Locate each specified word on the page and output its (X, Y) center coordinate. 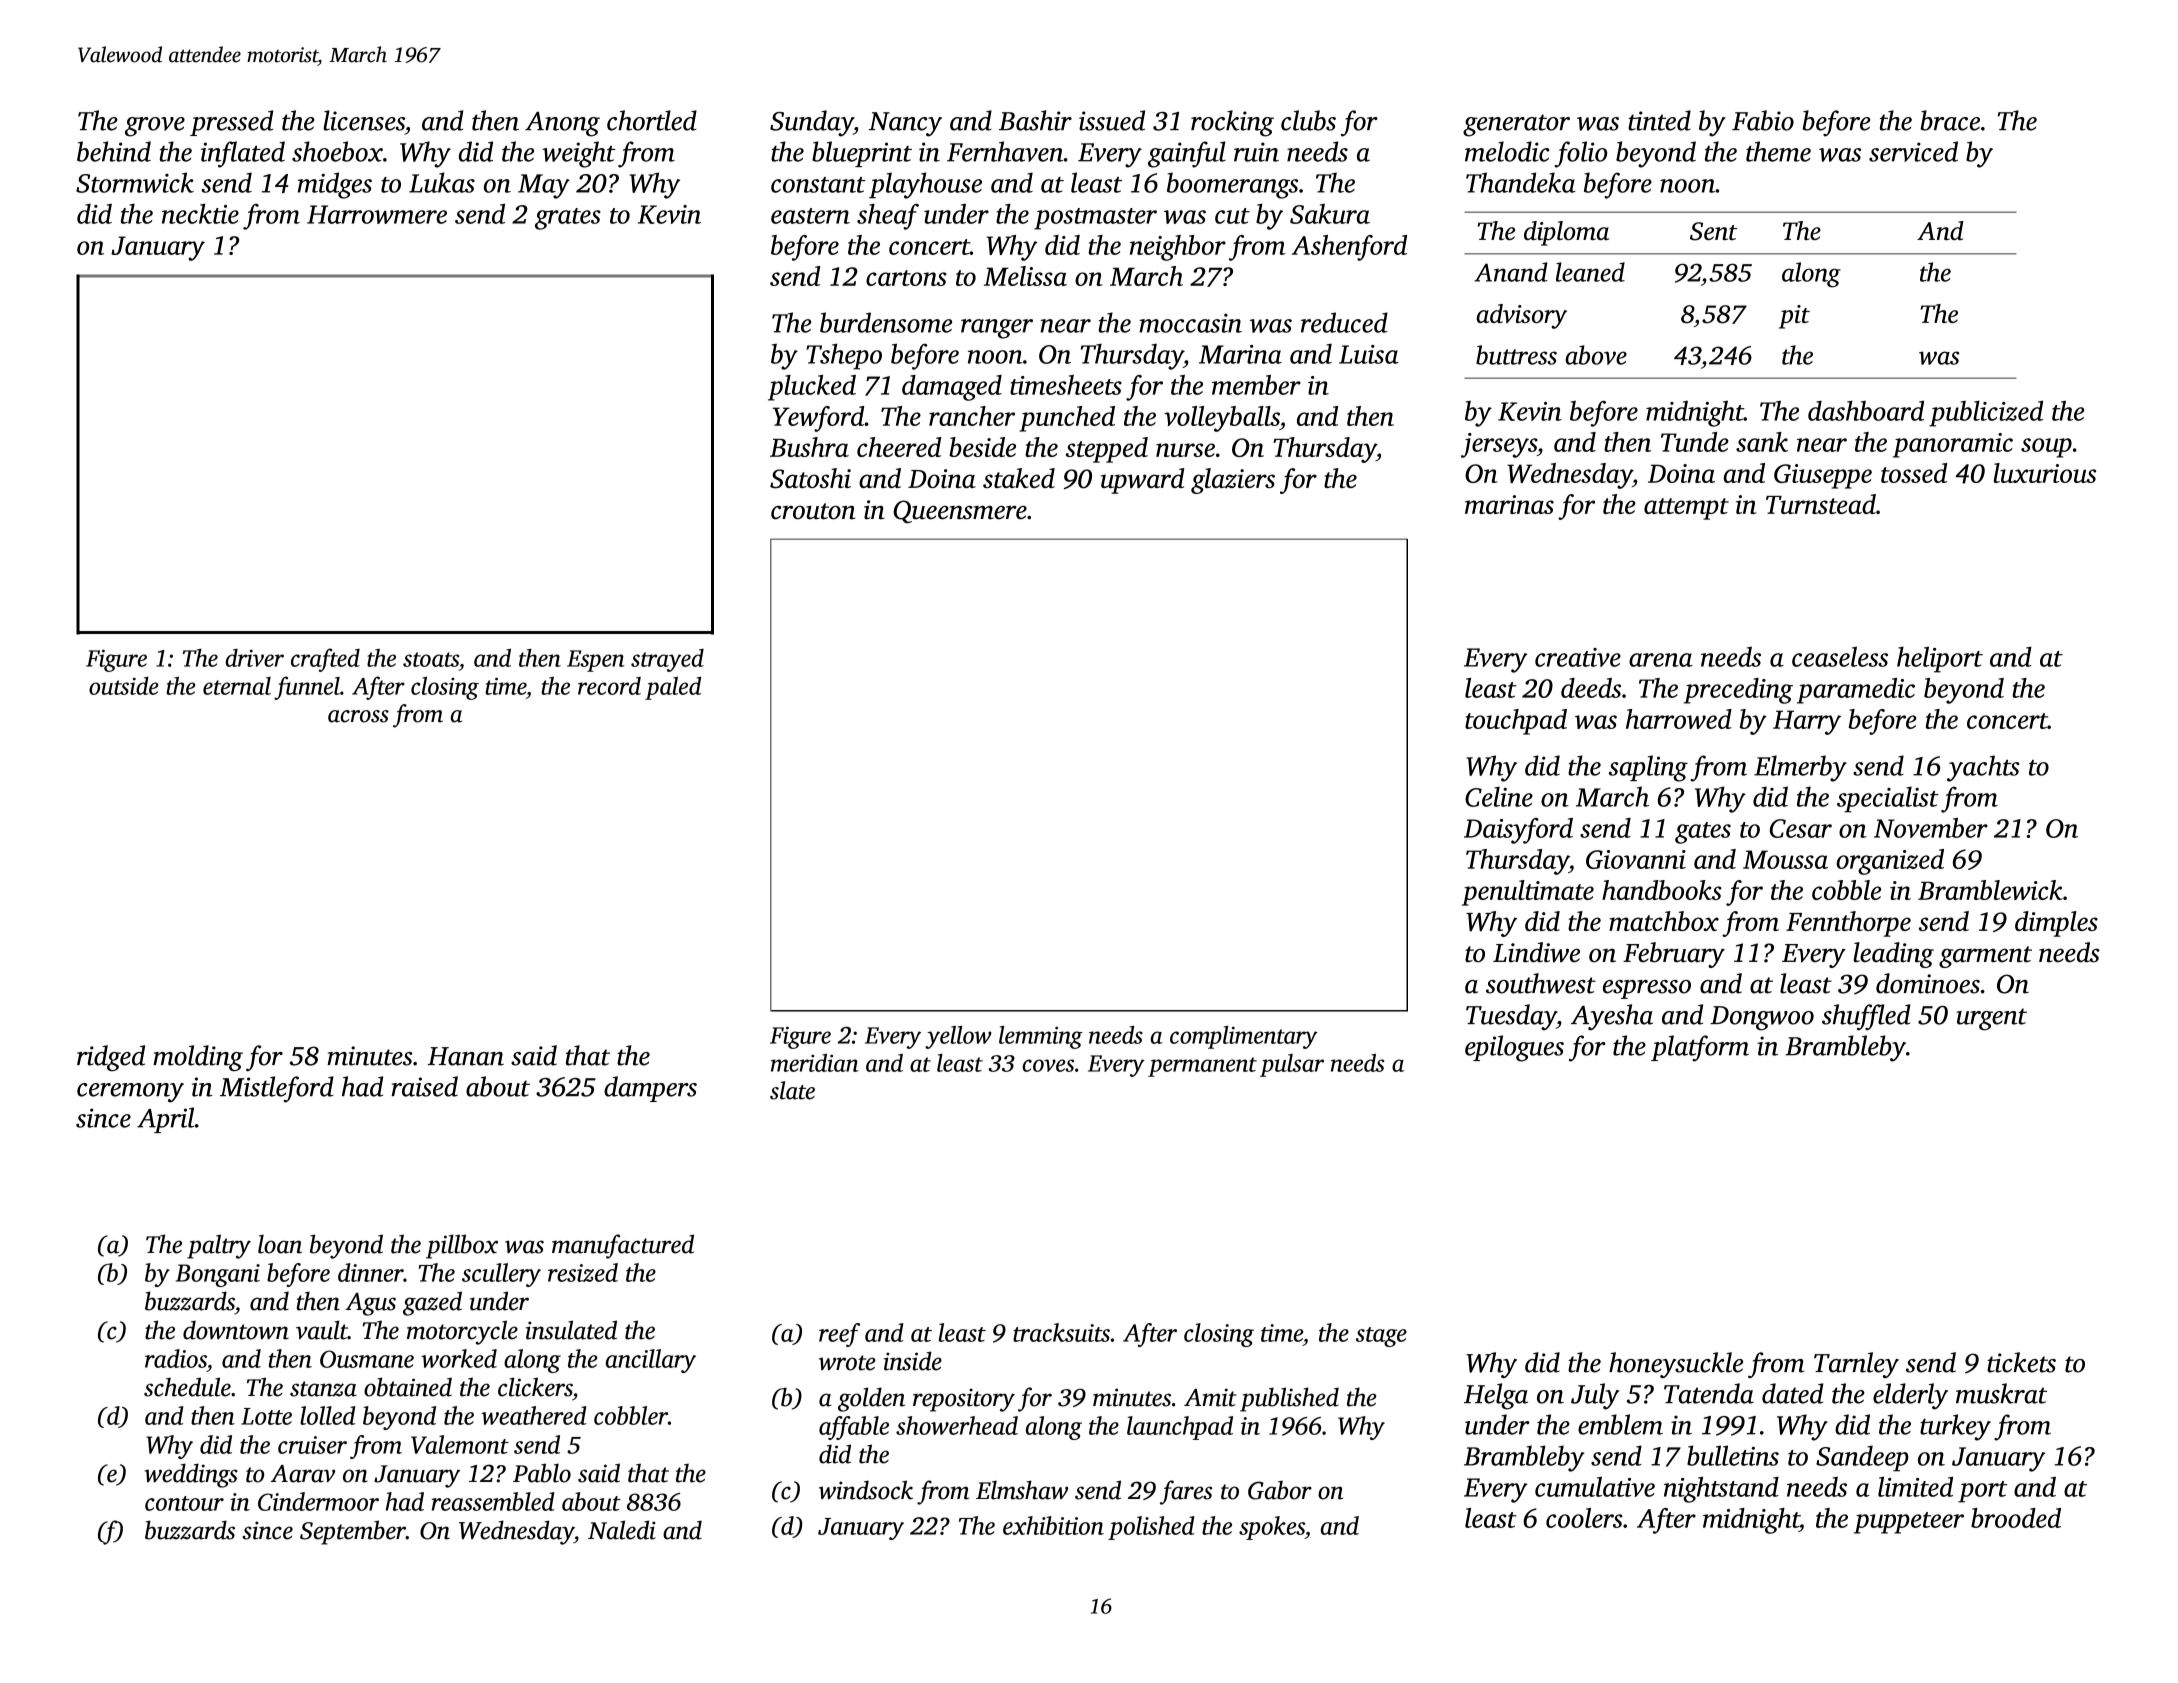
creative (1578, 657)
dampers (650, 1089)
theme (1778, 151)
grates (568, 219)
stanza (323, 1389)
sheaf (888, 217)
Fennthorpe (1848, 924)
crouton (813, 511)
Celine (1499, 796)
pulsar (1292, 1065)
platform (1700, 1048)
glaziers (1233, 481)
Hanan (466, 1056)
